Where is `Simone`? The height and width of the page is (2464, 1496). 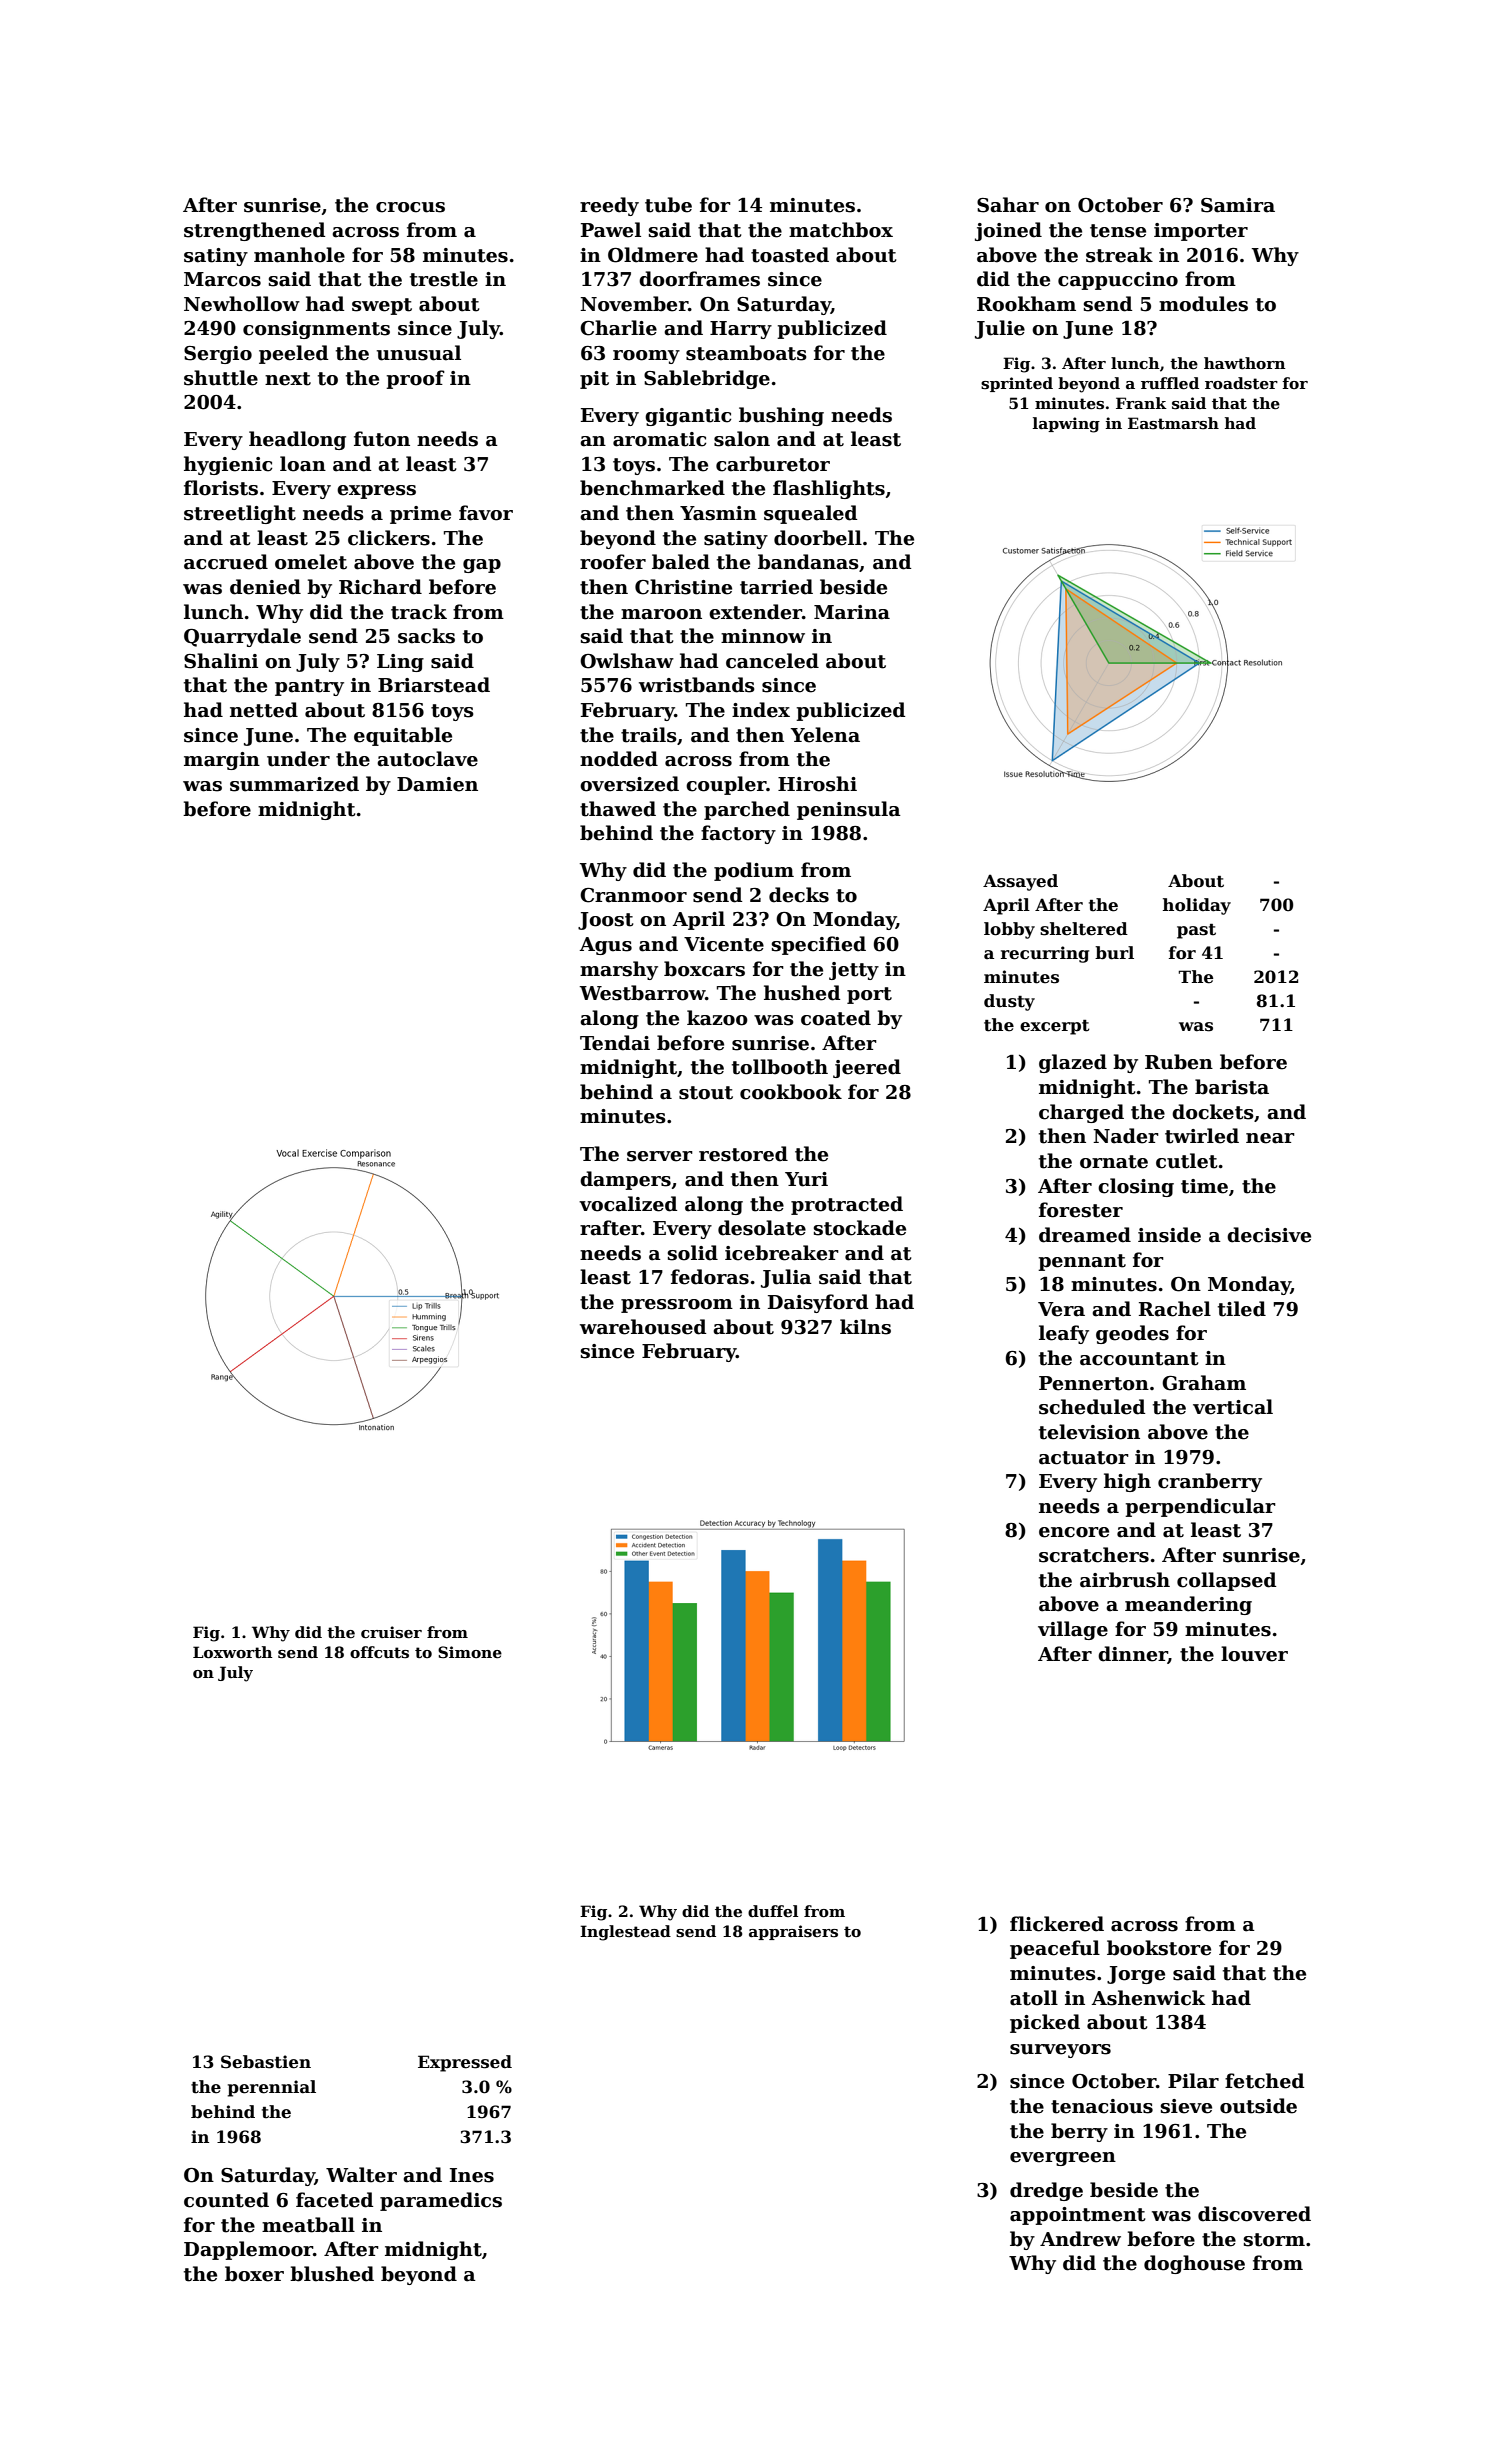 Simone is located at coordinates (470, 1652).
